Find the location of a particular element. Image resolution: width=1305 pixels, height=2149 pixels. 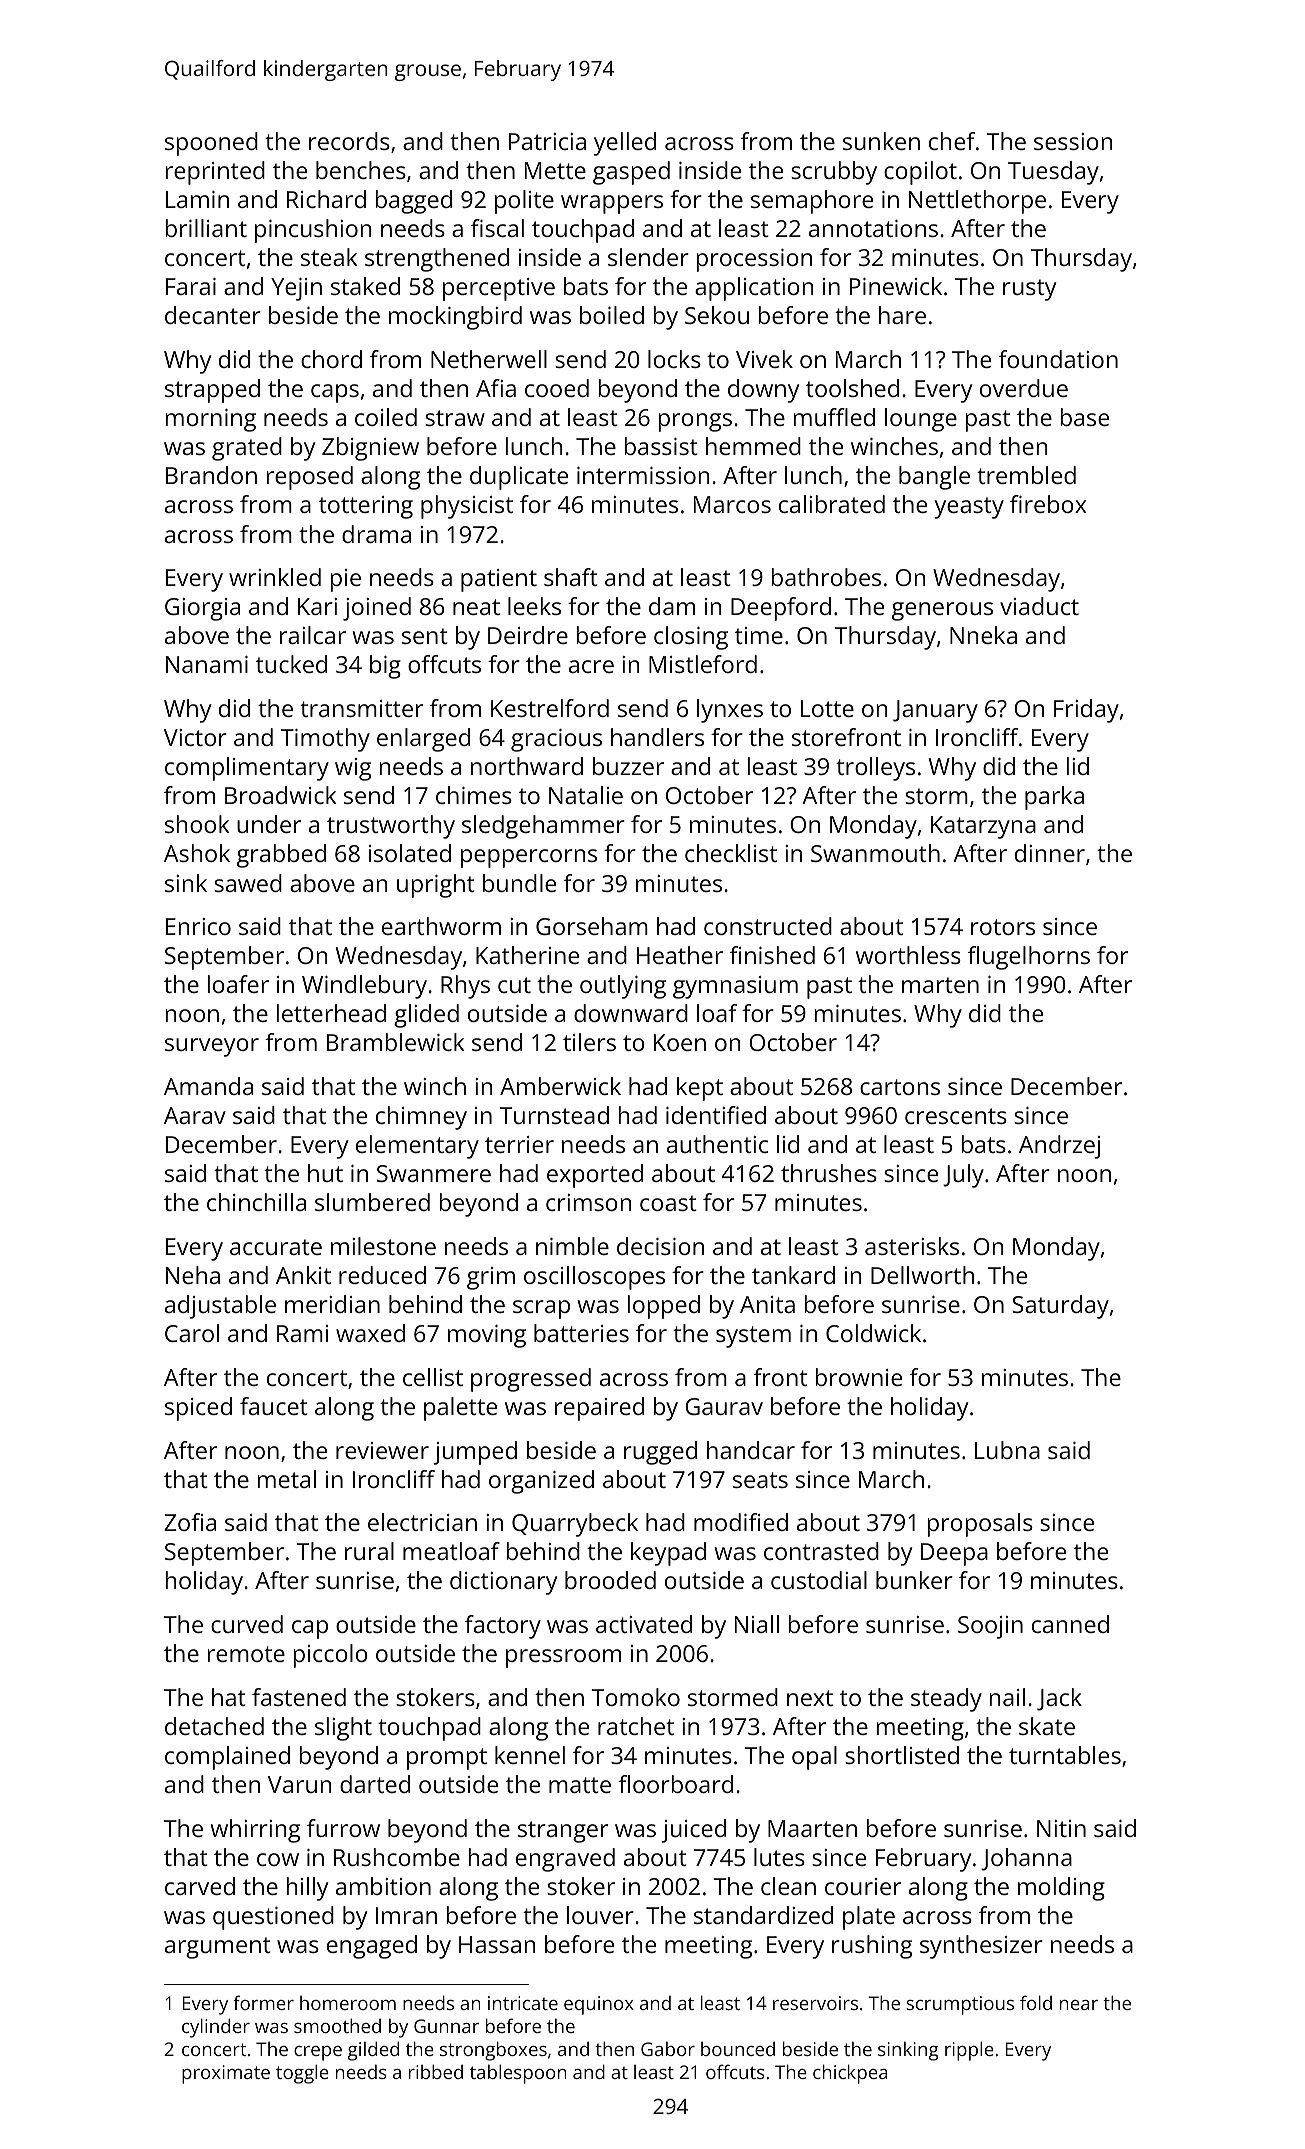

sunken is located at coordinates (881, 141).
